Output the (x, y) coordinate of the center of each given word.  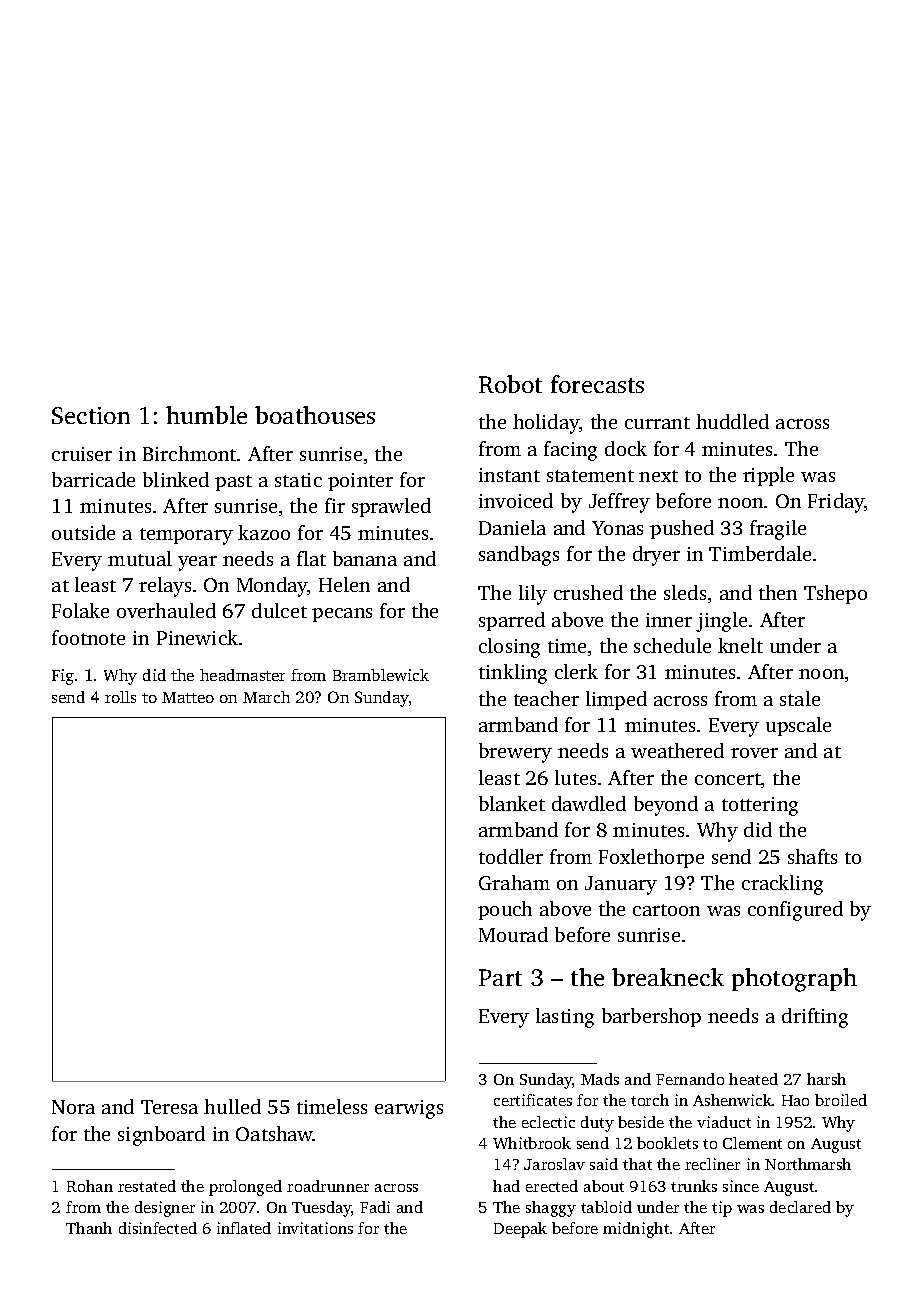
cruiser (82, 454)
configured (795, 911)
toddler (511, 856)
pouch (505, 910)
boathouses (315, 415)
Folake (80, 610)
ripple (768, 476)
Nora (73, 1107)
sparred (512, 621)
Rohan (90, 1186)
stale (800, 698)
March (266, 697)
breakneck (668, 977)
